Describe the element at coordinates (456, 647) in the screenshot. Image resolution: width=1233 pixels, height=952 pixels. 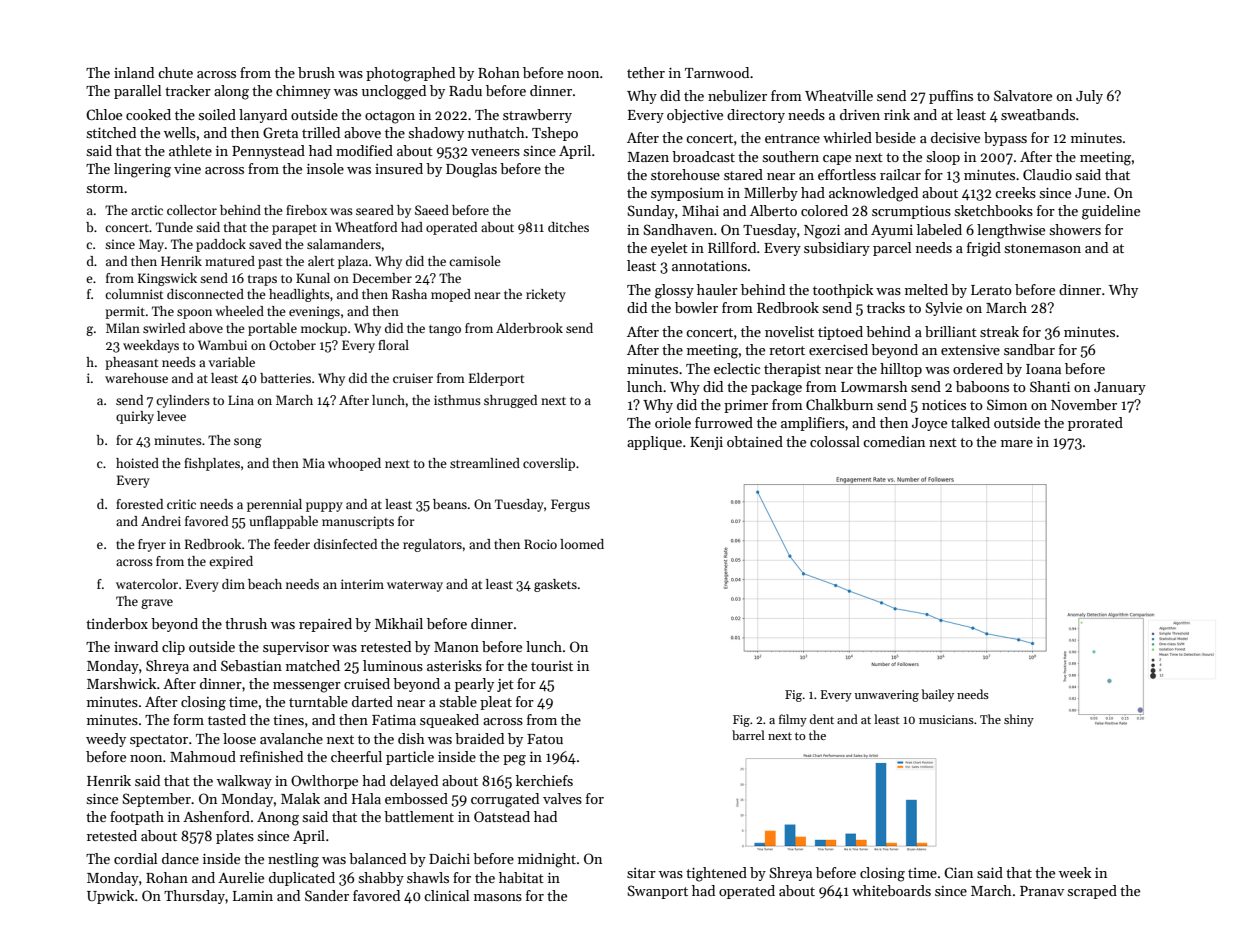
I see `Manon` at that location.
